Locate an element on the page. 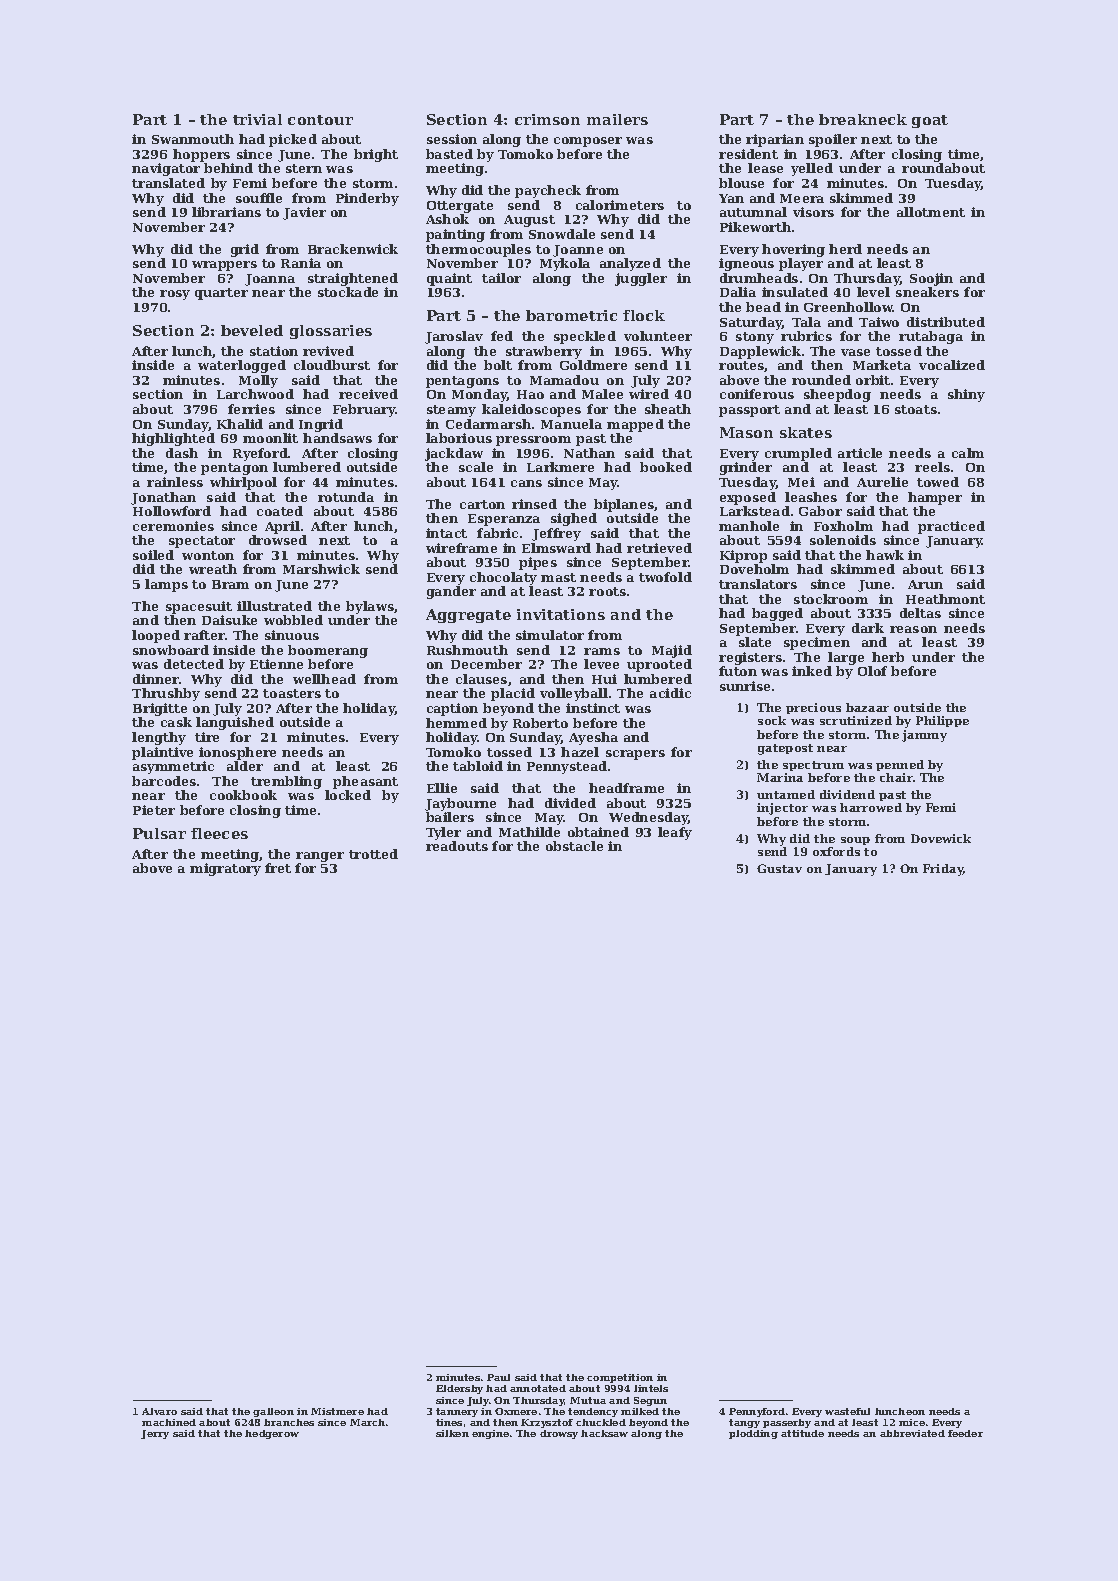  looped is located at coordinates (156, 636).
